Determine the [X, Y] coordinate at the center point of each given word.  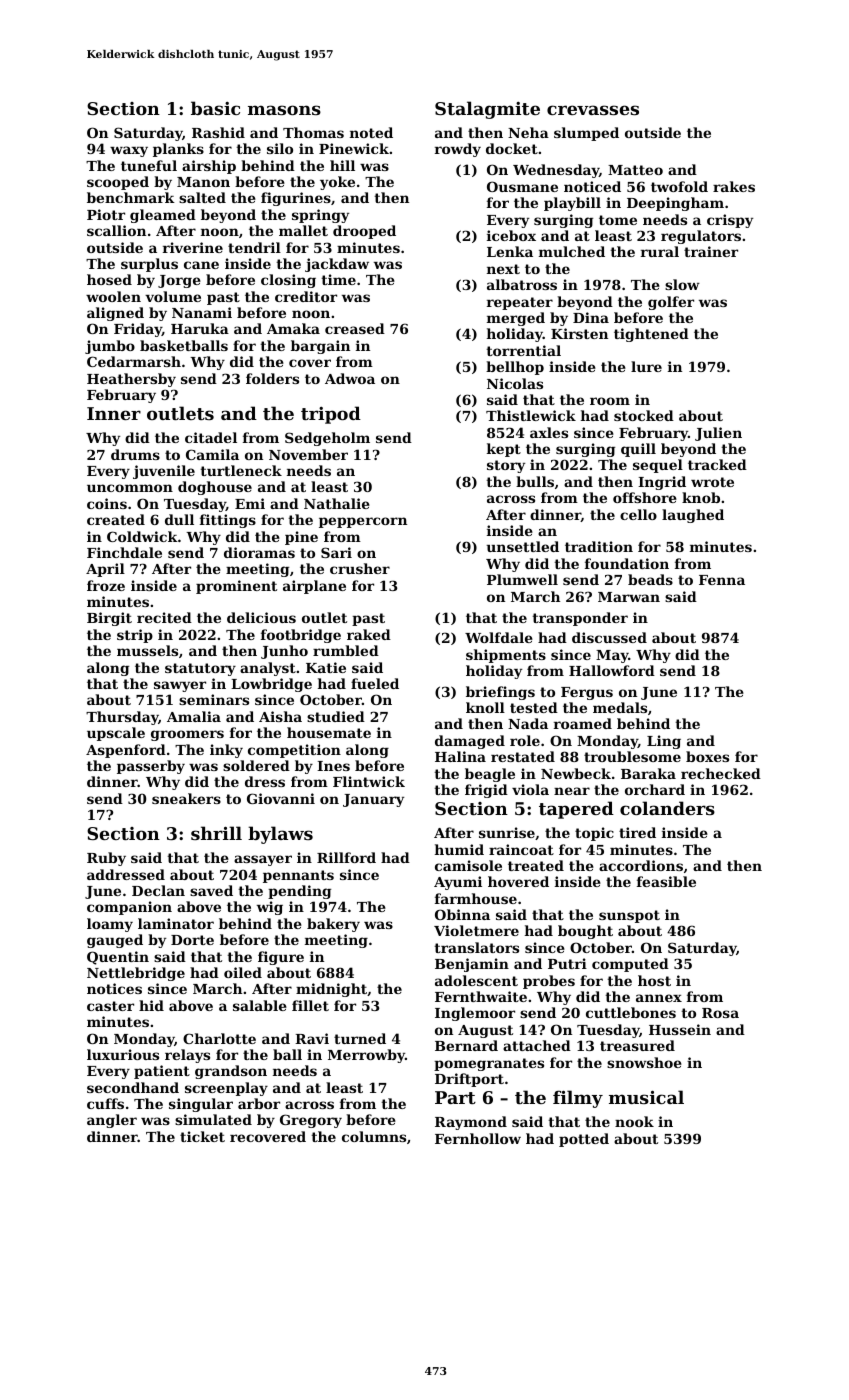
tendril [254, 247]
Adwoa [350, 378]
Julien [718, 434]
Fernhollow [478, 1138]
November [308, 454]
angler [112, 1121]
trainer [711, 251]
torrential [523, 350]
